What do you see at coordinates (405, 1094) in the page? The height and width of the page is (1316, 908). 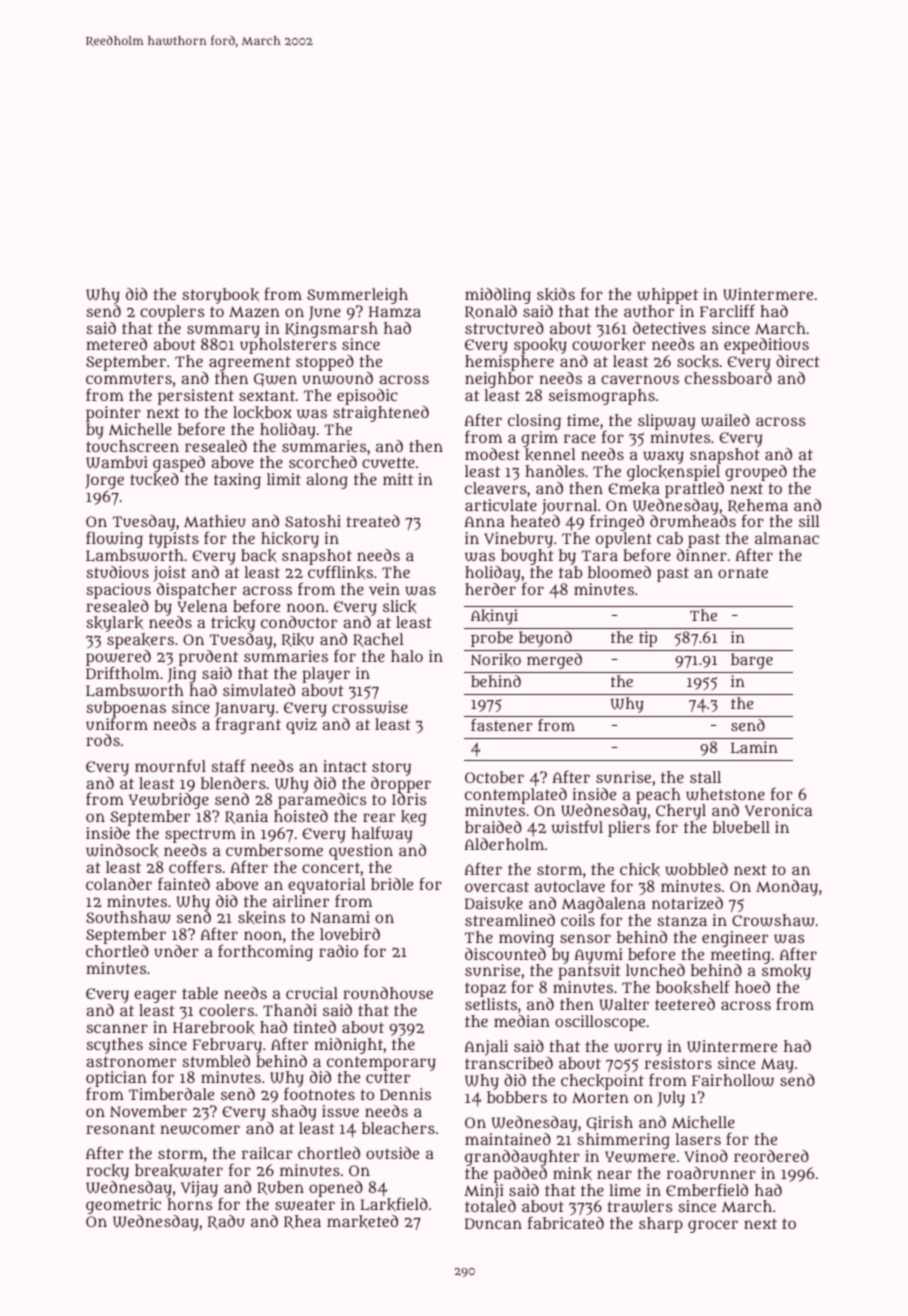 I see `Dennis` at bounding box center [405, 1094].
